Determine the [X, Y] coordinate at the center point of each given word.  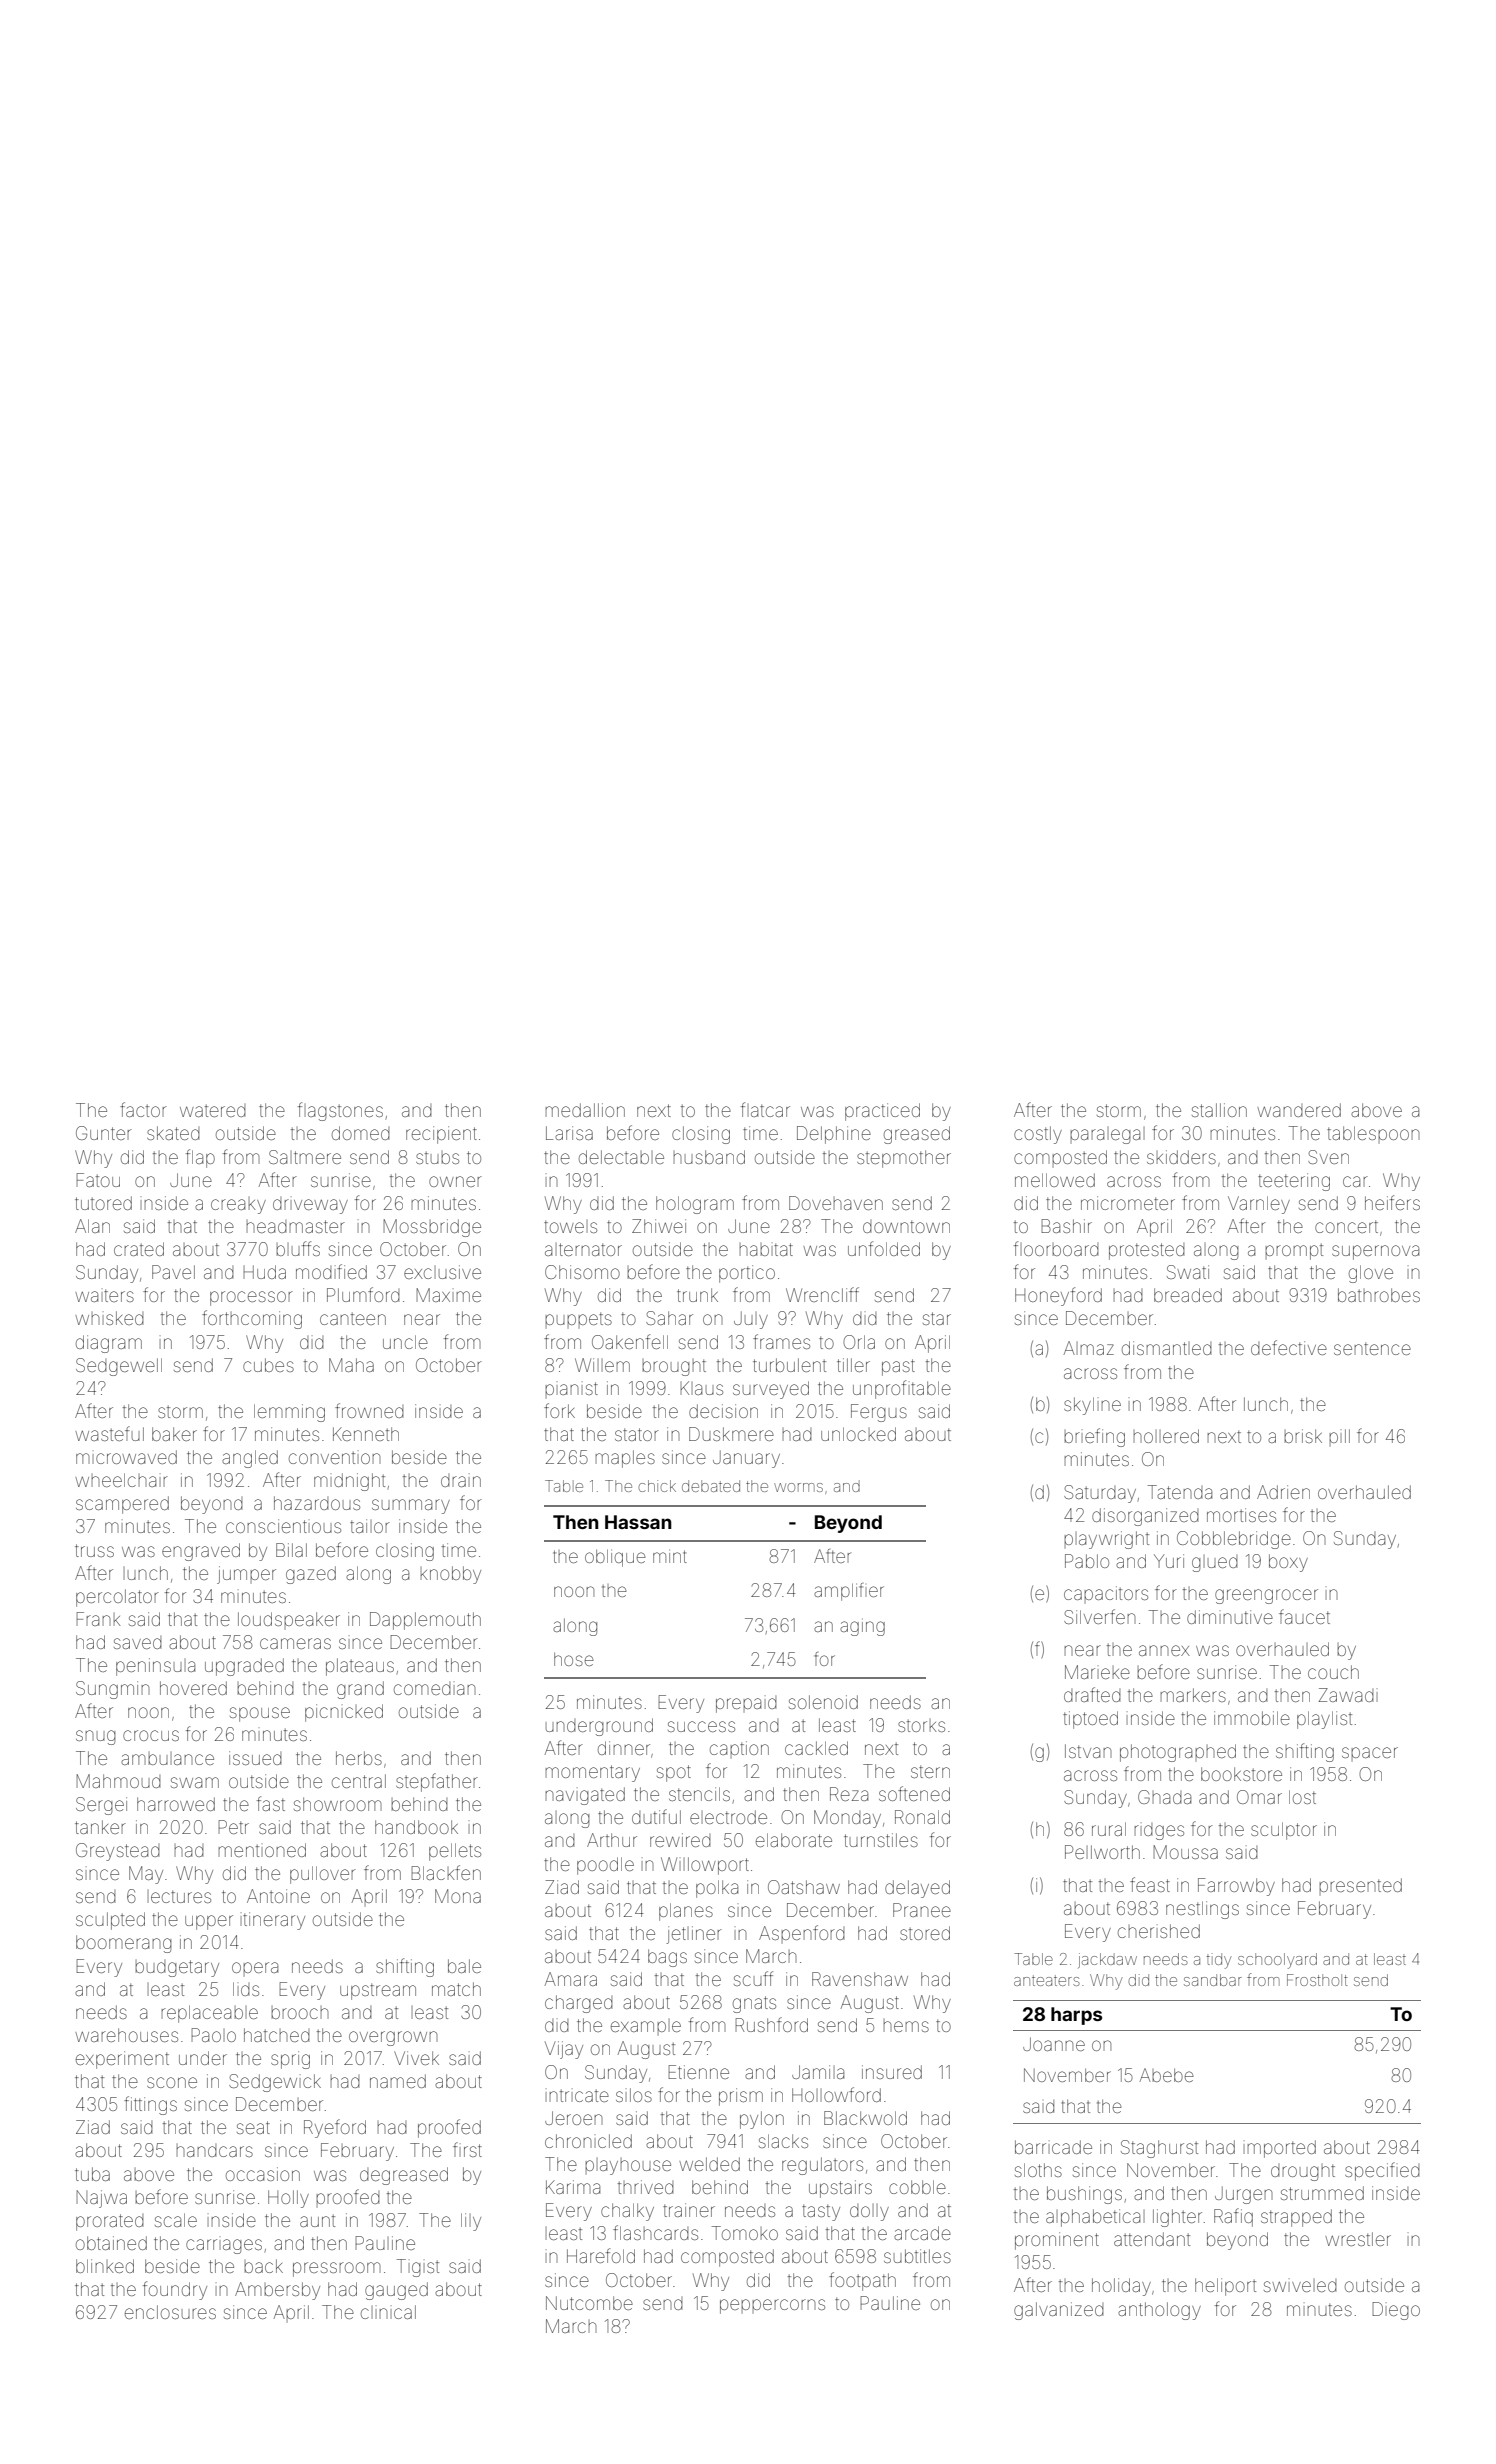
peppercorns [772, 2306]
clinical [388, 2312]
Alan [92, 1226]
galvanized [1059, 2311]
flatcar [765, 1109]
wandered [1299, 1110]
